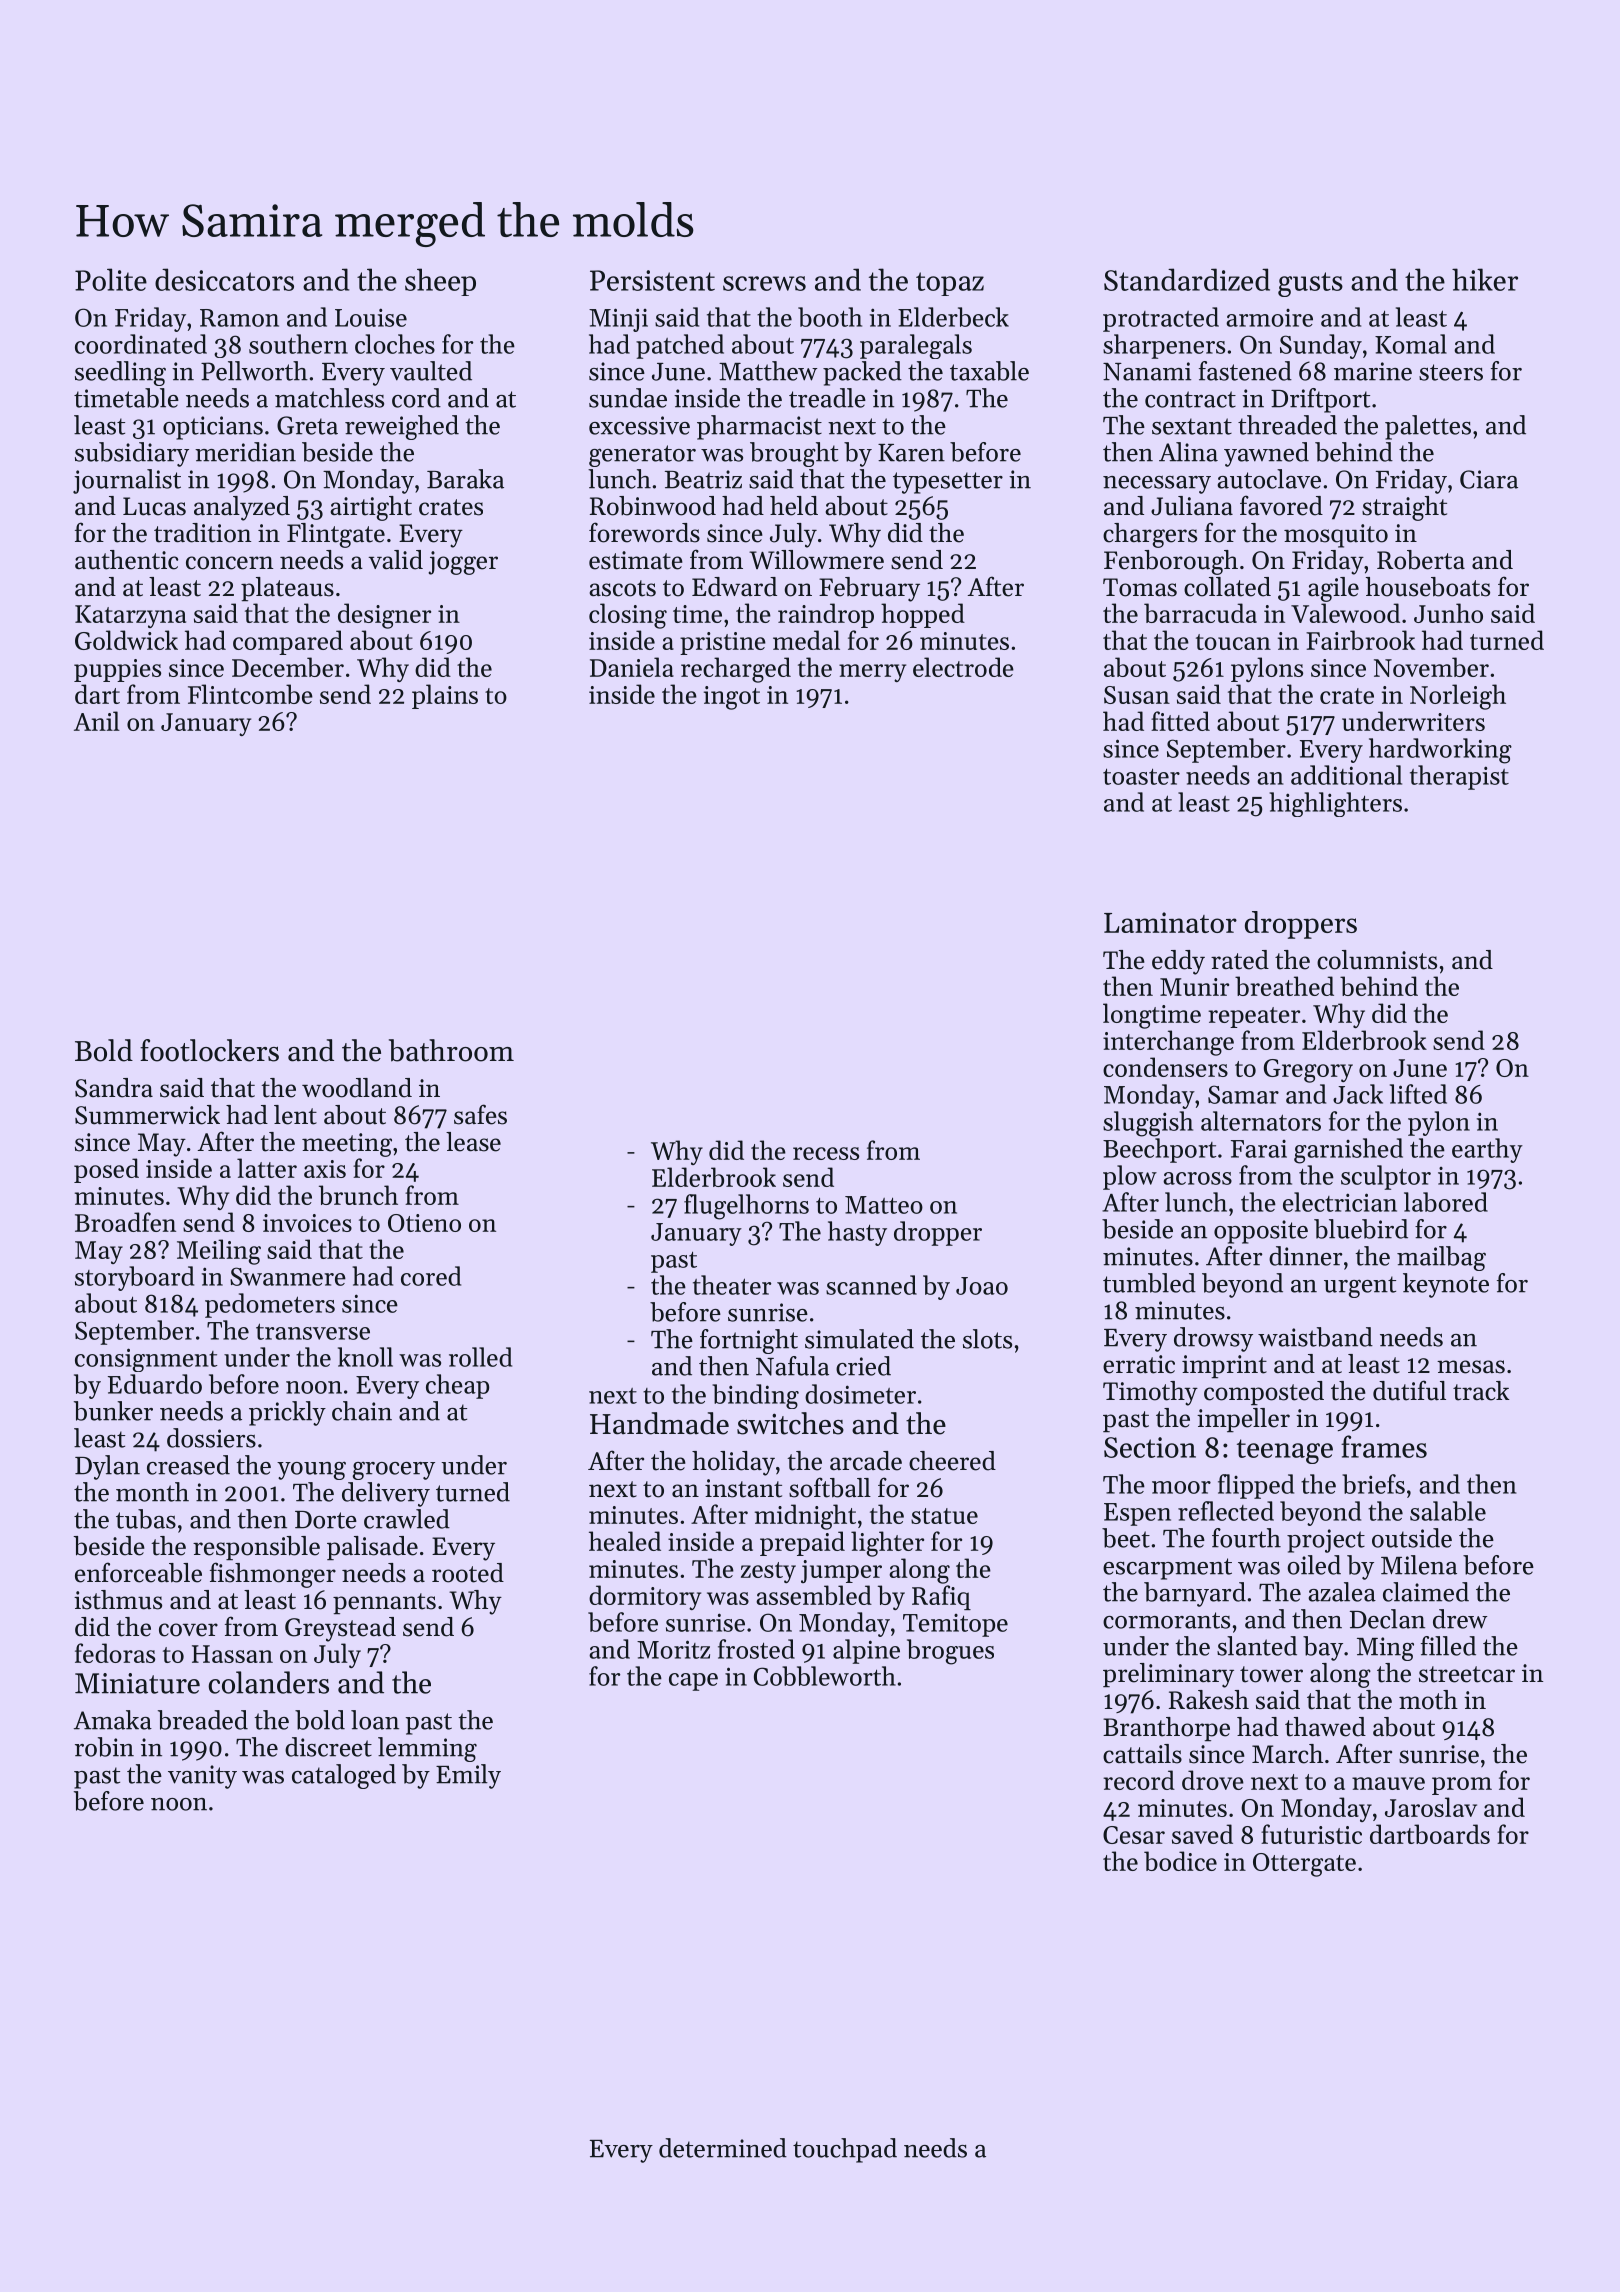 This screenshot has width=1620, height=2292. Describe the element at coordinates (825, 1676) in the screenshot. I see `Cobbleworth` at that location.
